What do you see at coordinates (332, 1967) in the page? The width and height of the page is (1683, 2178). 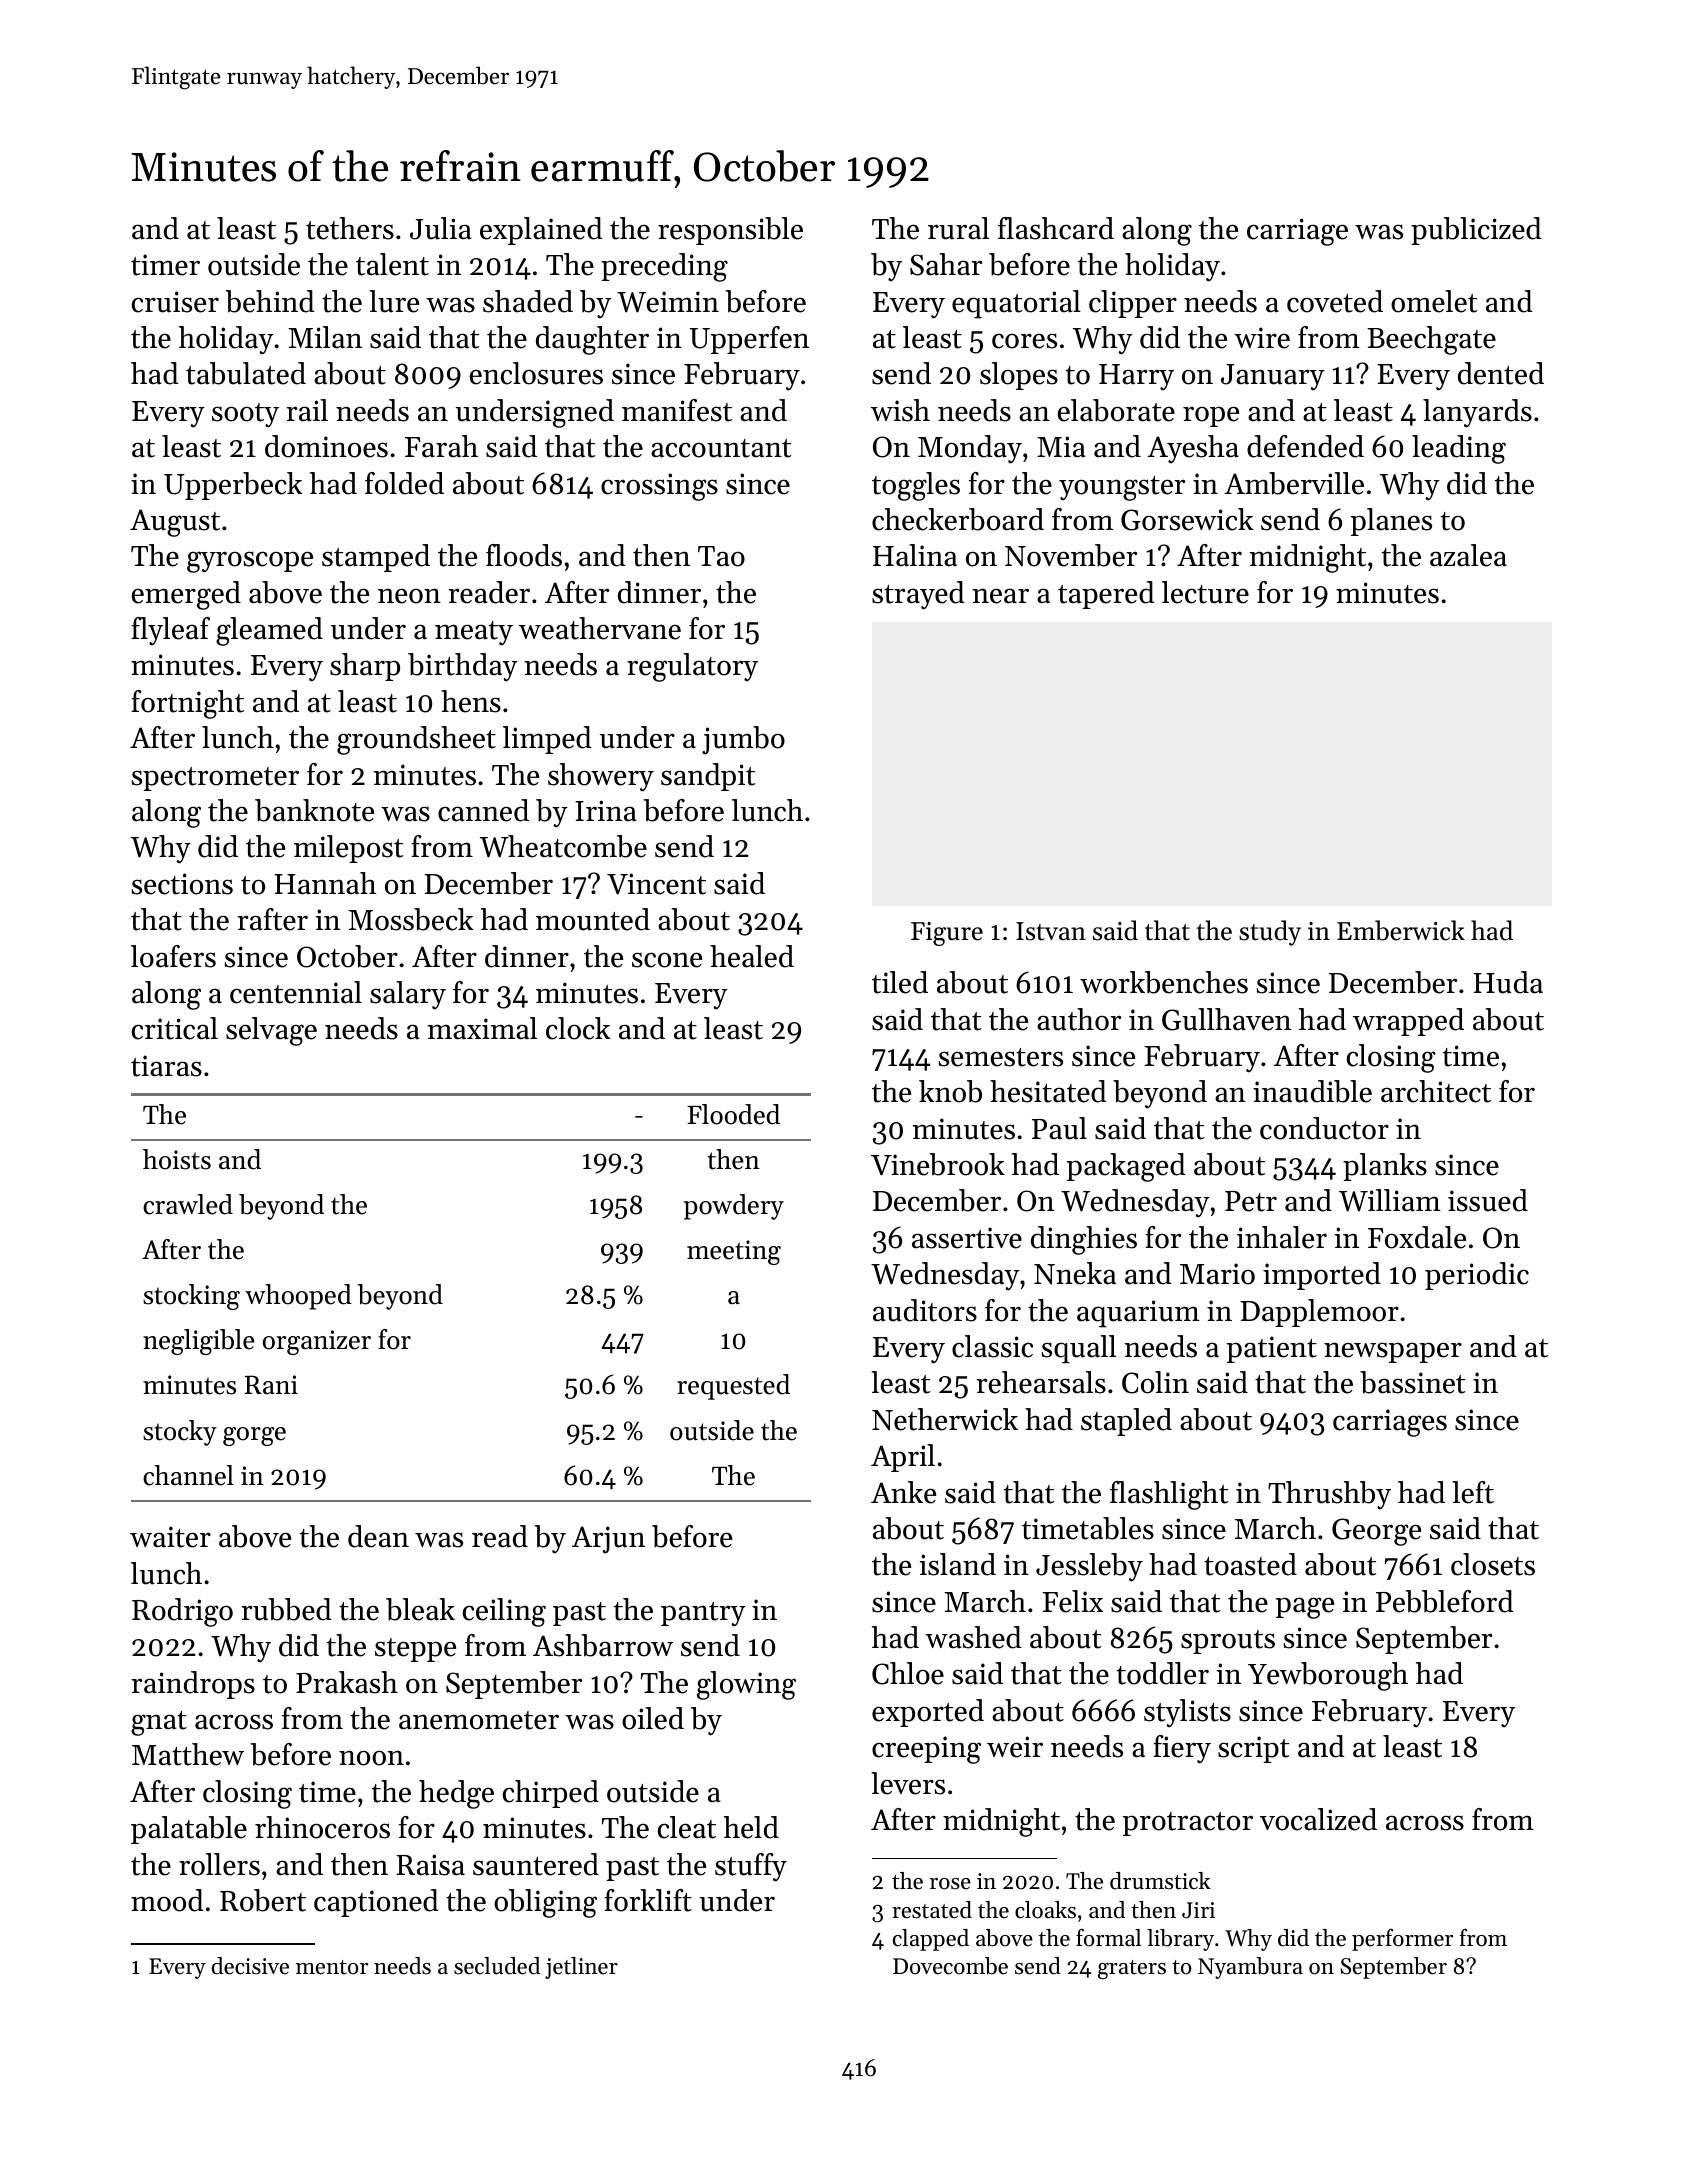 I see `mentor` at bounding box center [332, 1967].
